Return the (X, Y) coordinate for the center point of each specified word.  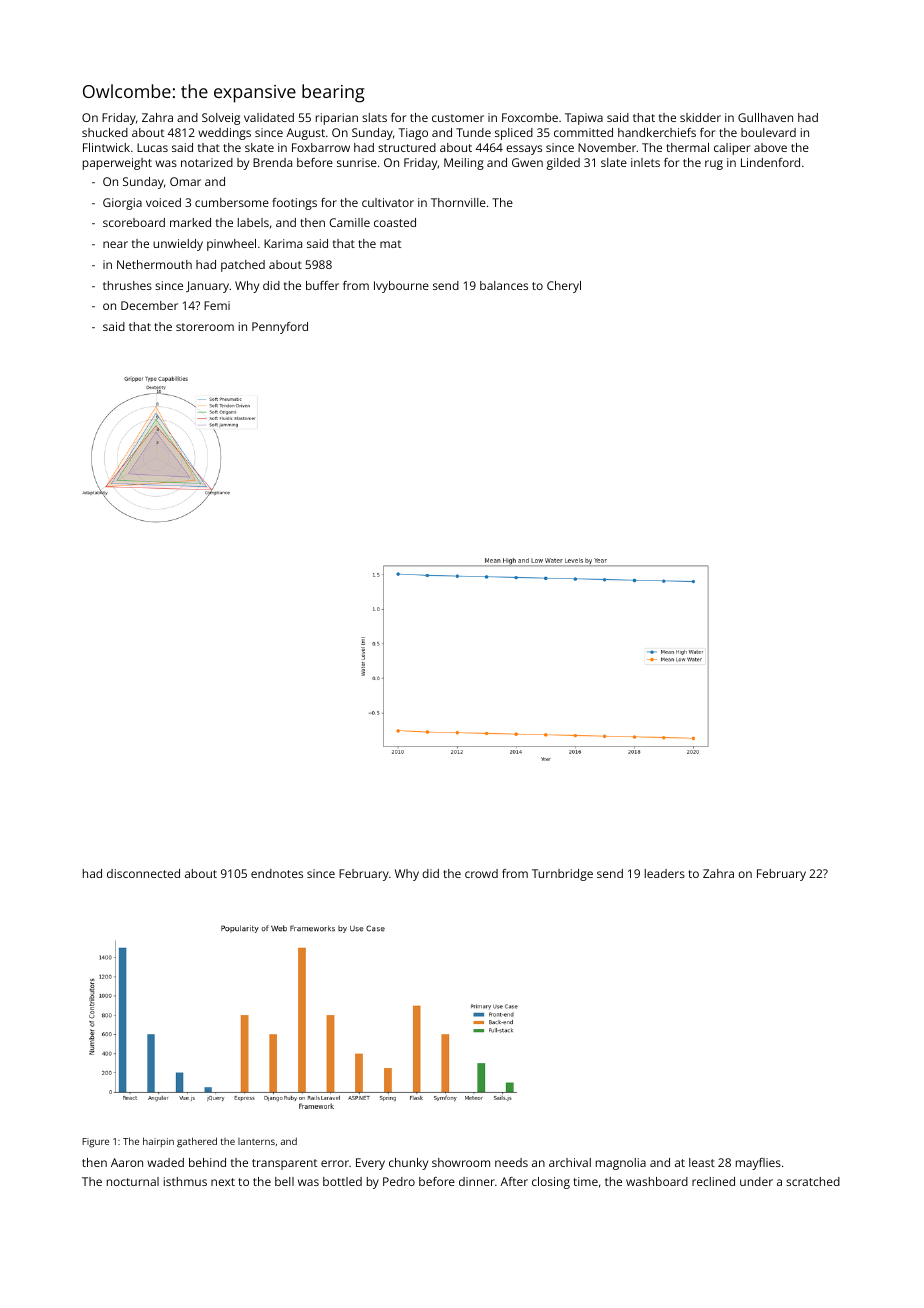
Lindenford (770, 162)
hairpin (158, 1142)
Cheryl (564, 287)
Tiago (413, 134)
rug (714, 165)
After (514, 1181)
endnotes (277, 873)
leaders (665, 873)
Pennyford (280, 328)
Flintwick (106, 147)
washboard (657, 1181)
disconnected (143, 873)
